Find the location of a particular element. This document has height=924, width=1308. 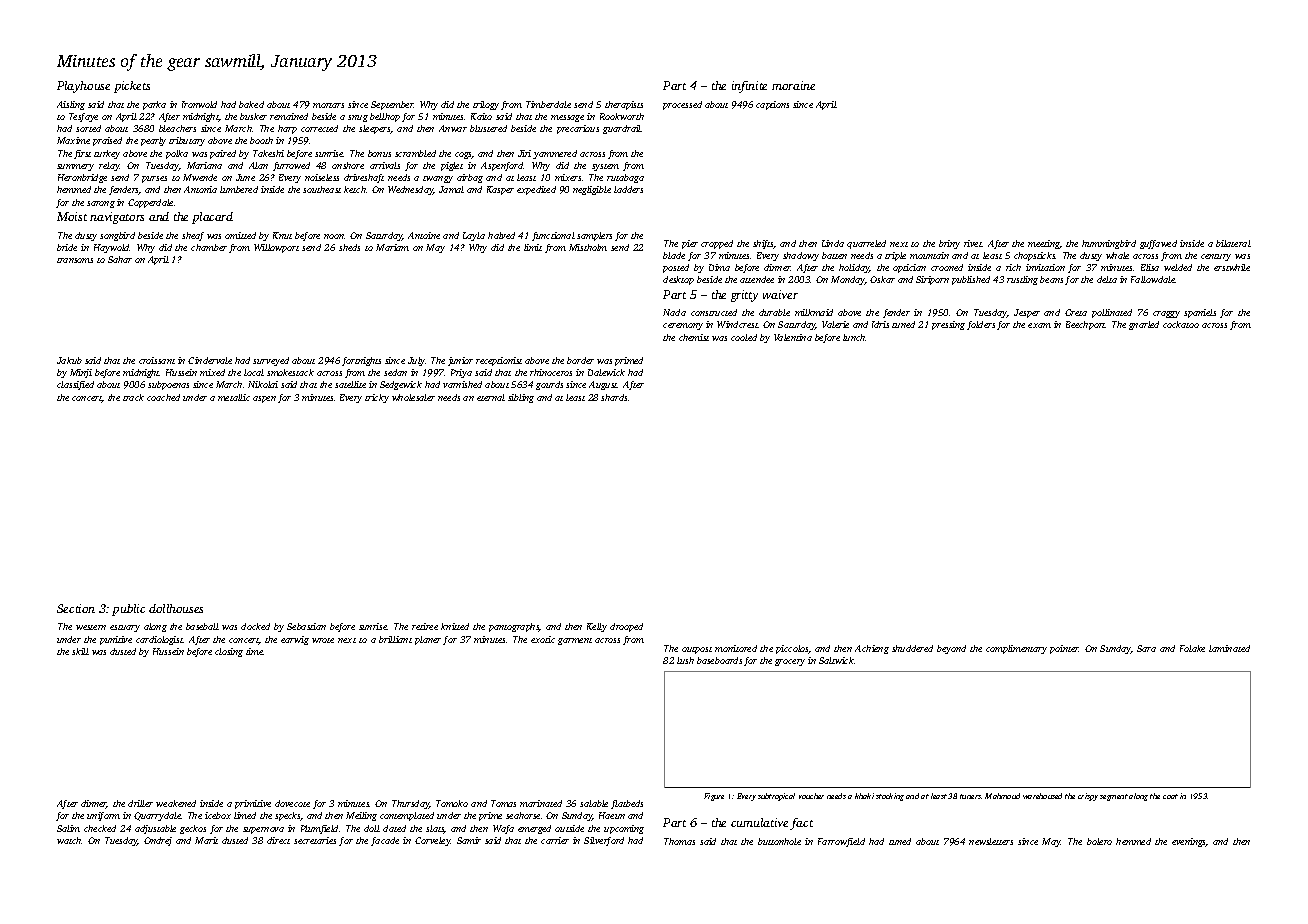

western is located at coordinates (91, 627).
